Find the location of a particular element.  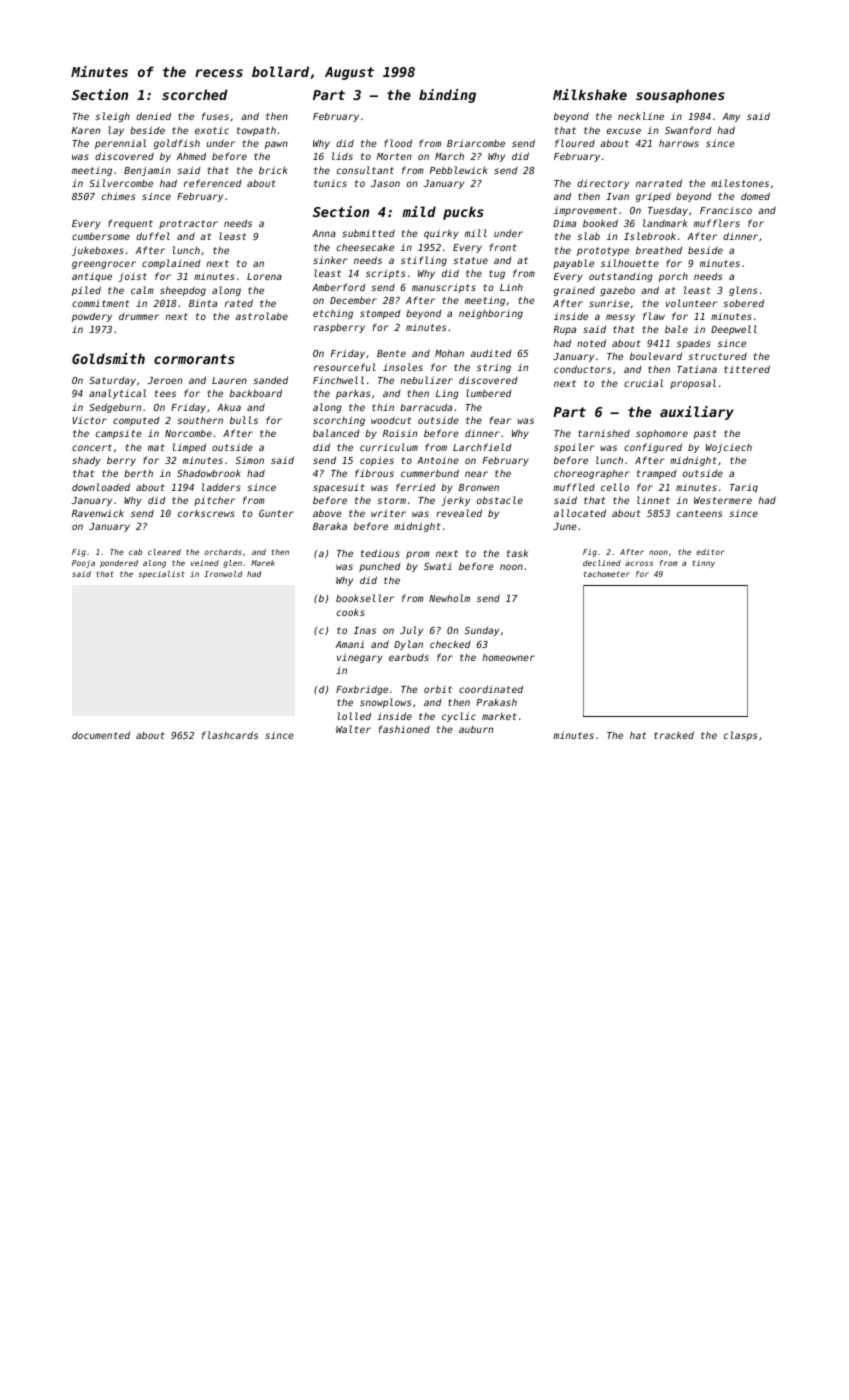

Foxbridge is located at coordinates (362, 690).
